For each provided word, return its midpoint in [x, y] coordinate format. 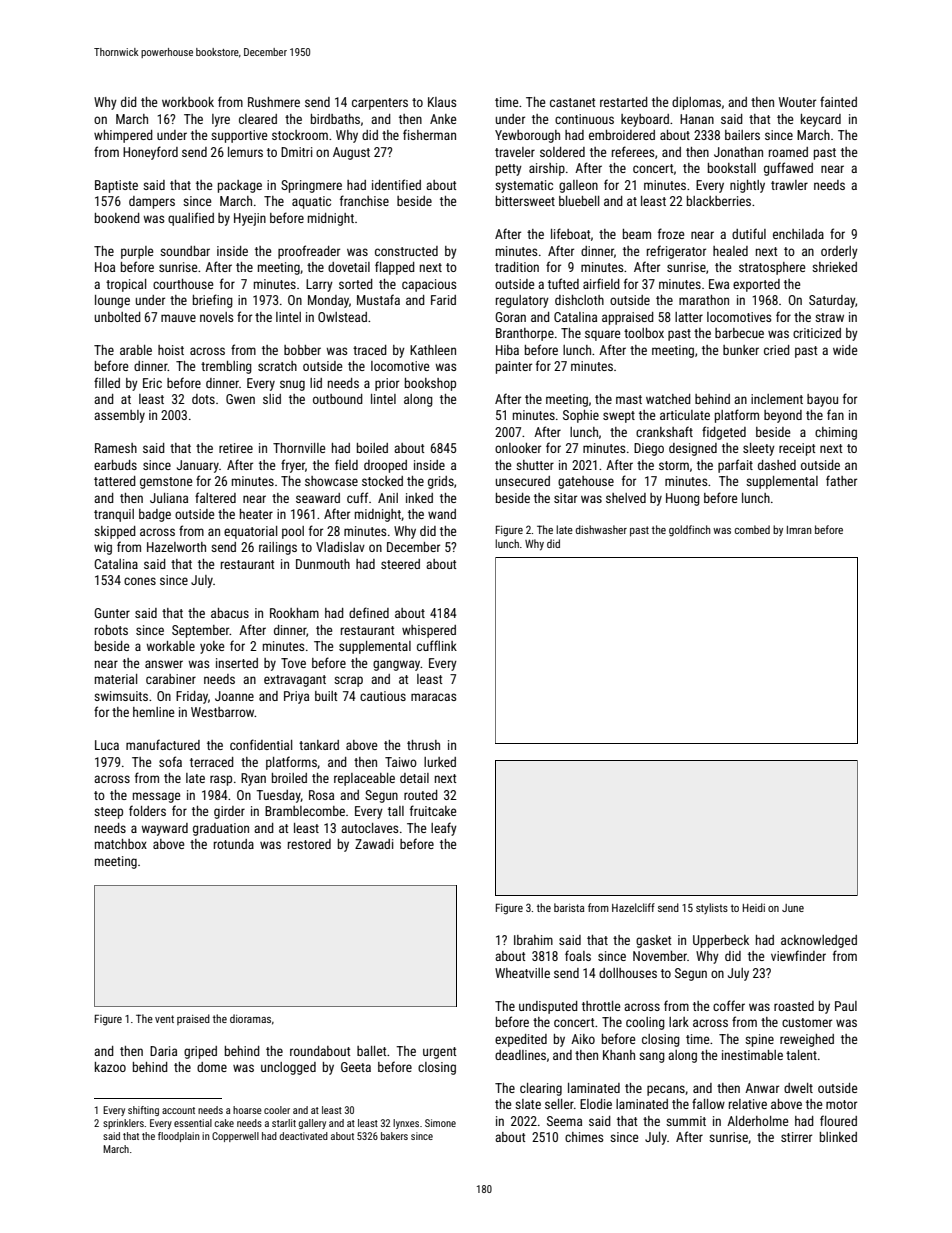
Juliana [169, 498]
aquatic [311, 202]
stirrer [796, 1137]
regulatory [522, 301]
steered [400, 564]
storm [674, 465]
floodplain [178, 1137]
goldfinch [689, 531]
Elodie [596, 1104]
